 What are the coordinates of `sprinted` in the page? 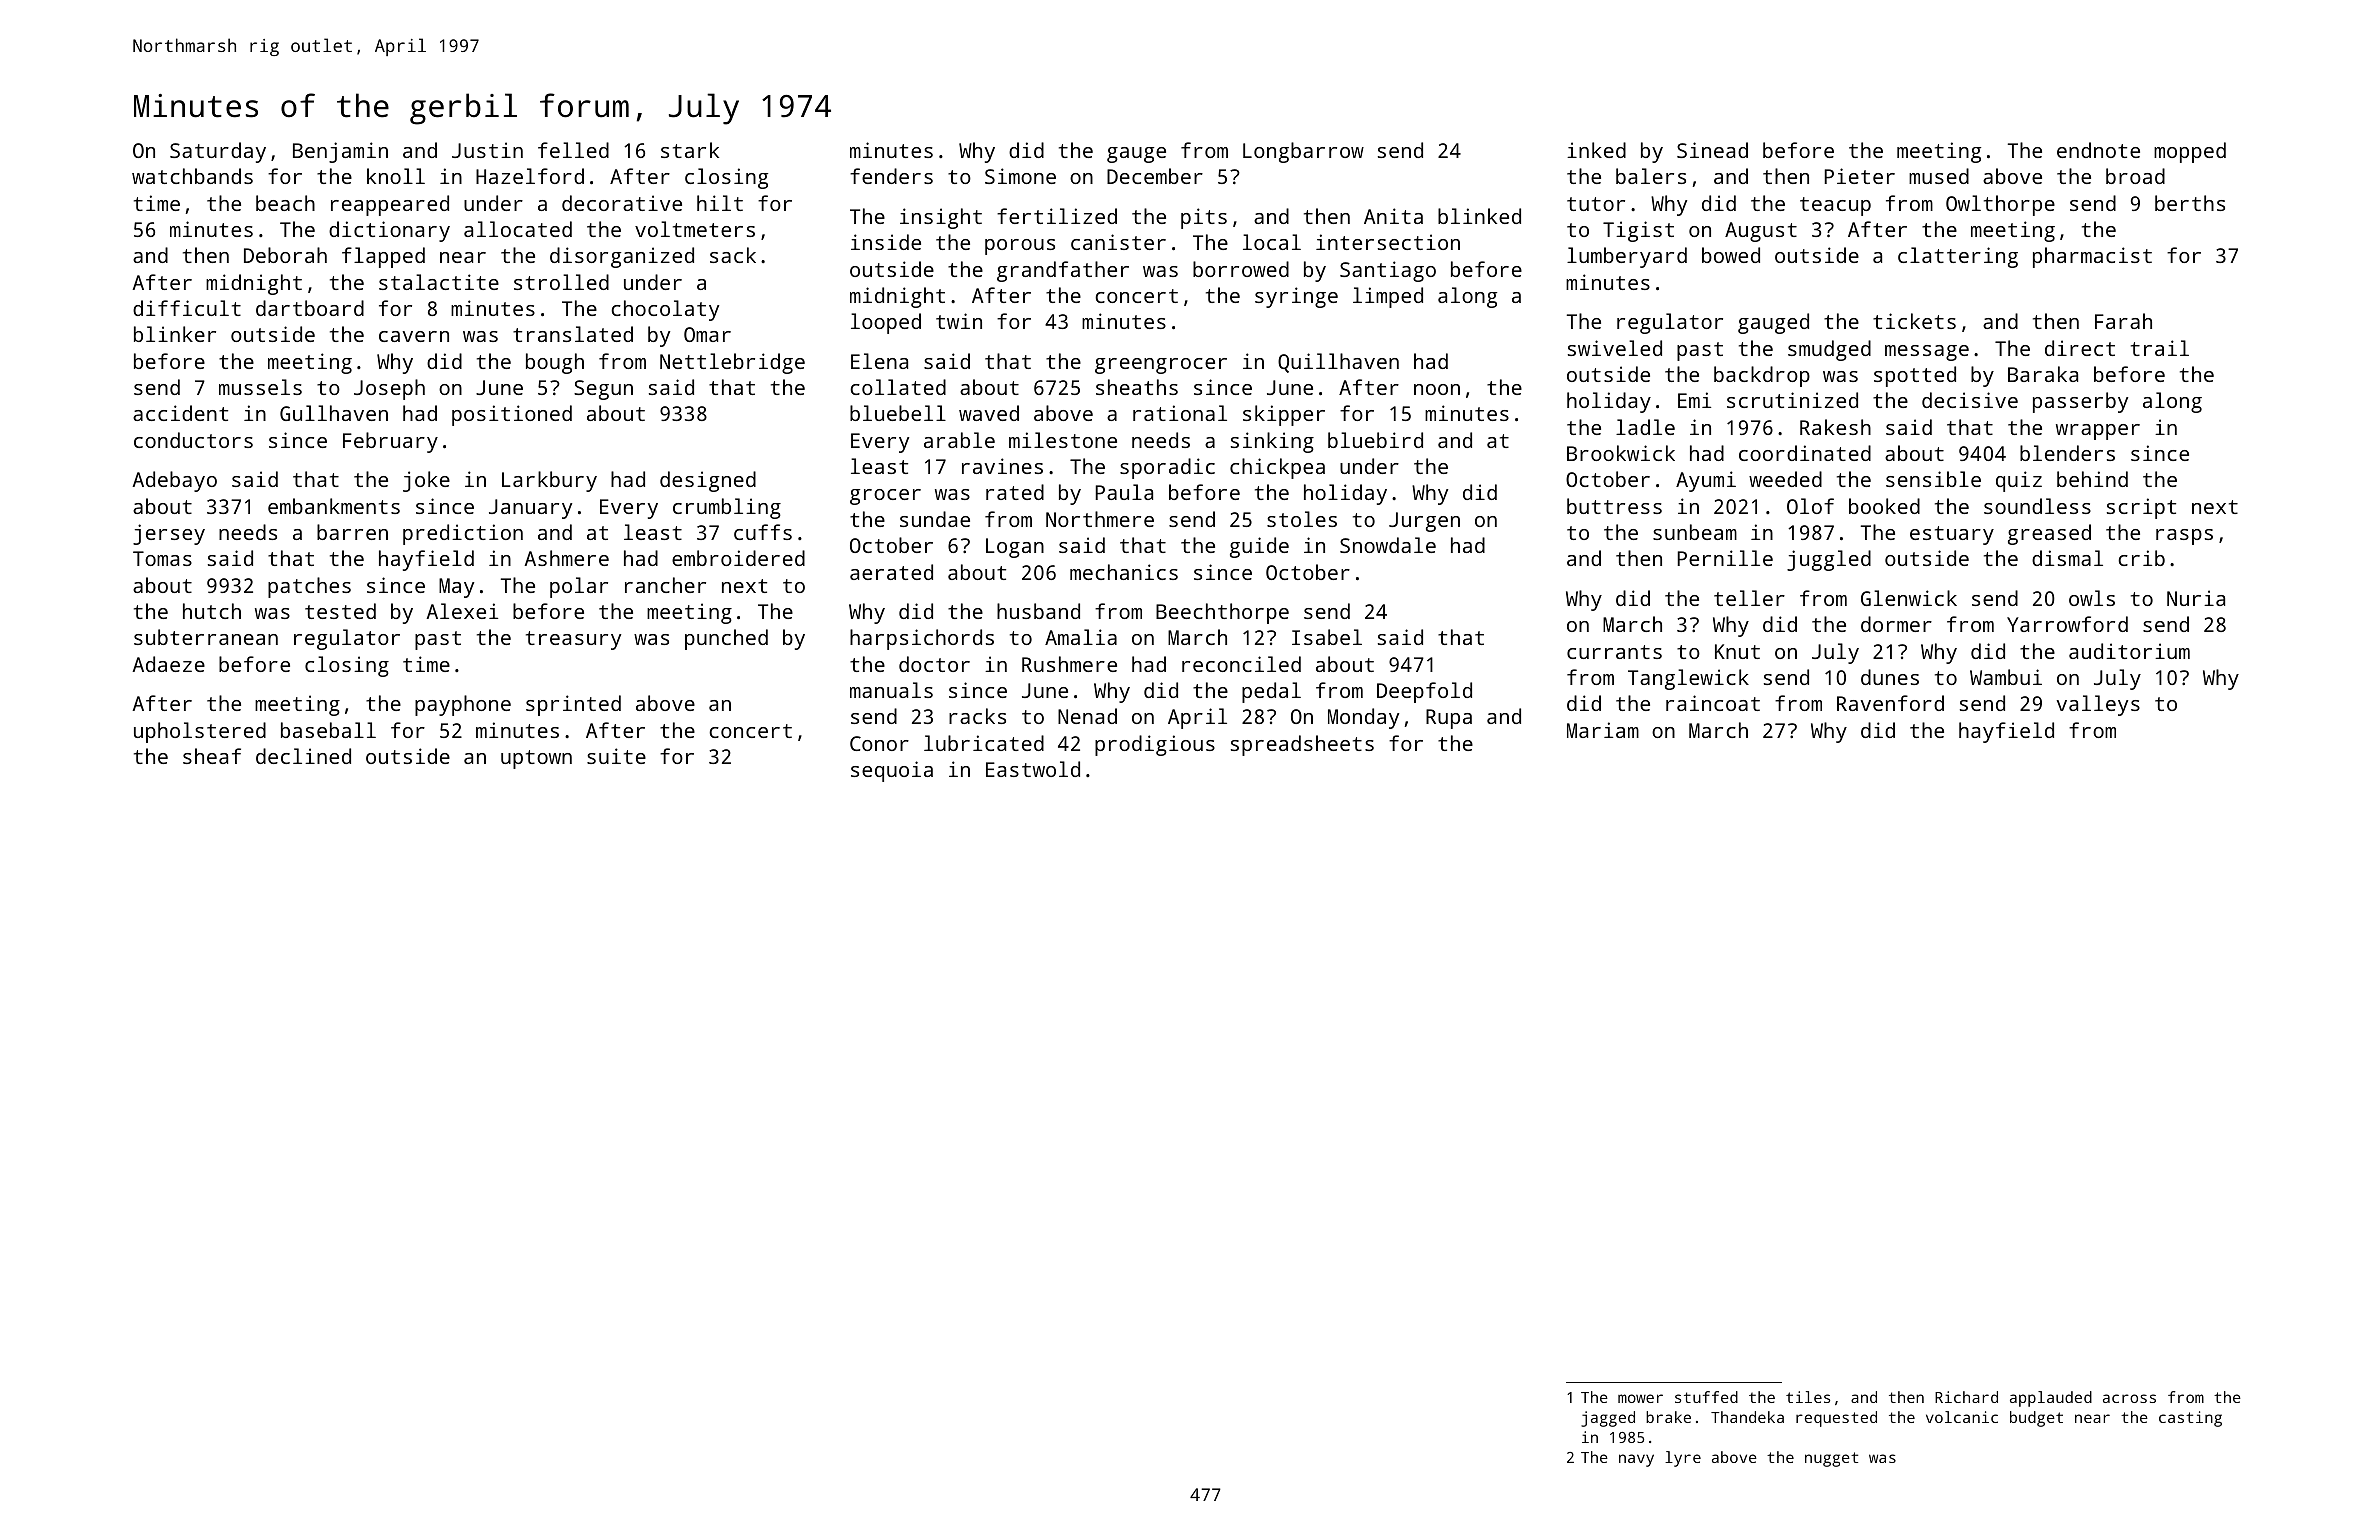 It's located at (573, 705).
